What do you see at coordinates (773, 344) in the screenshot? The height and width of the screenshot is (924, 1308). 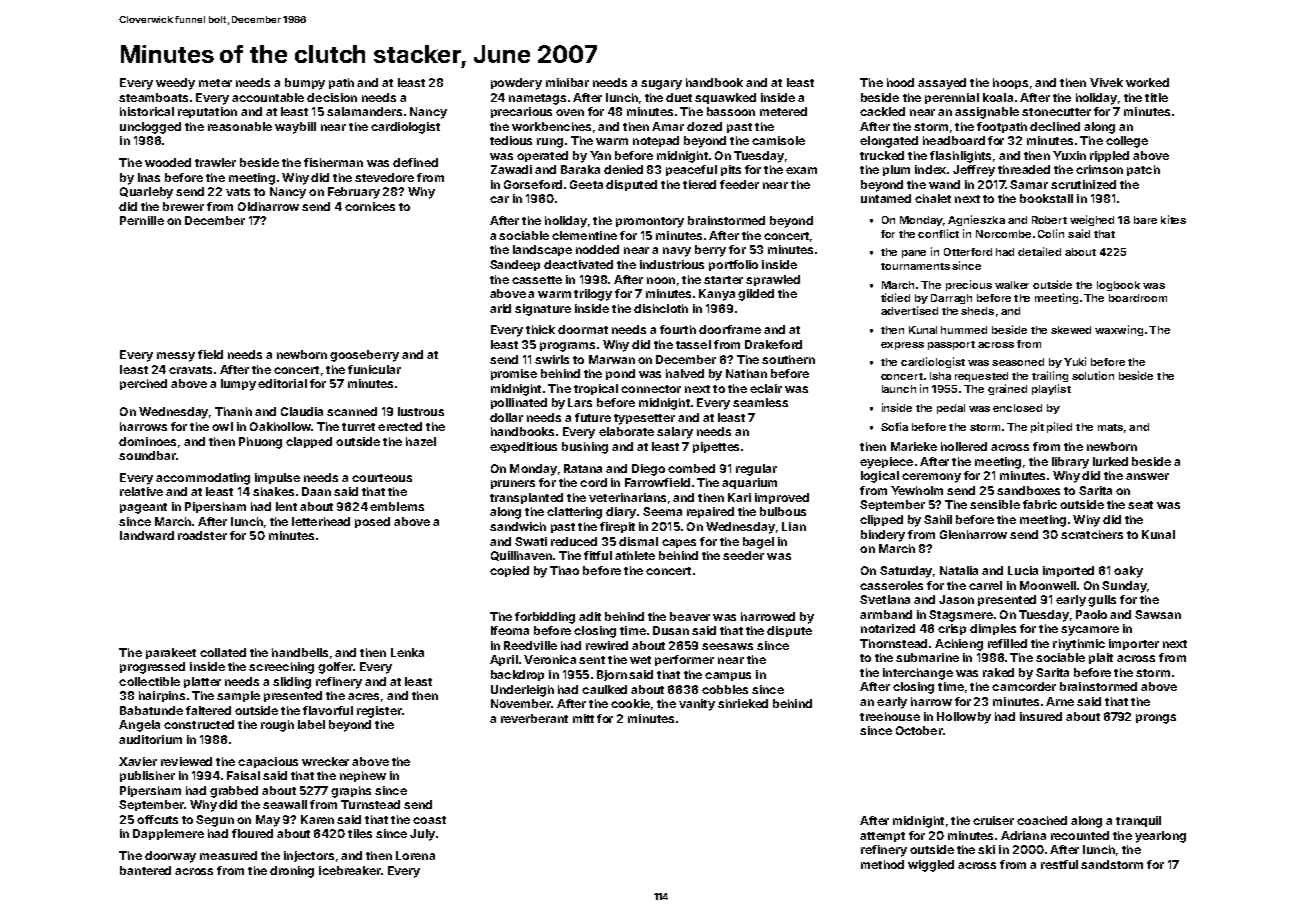 I see `Drakeford` at bounding box center [773, 344].
